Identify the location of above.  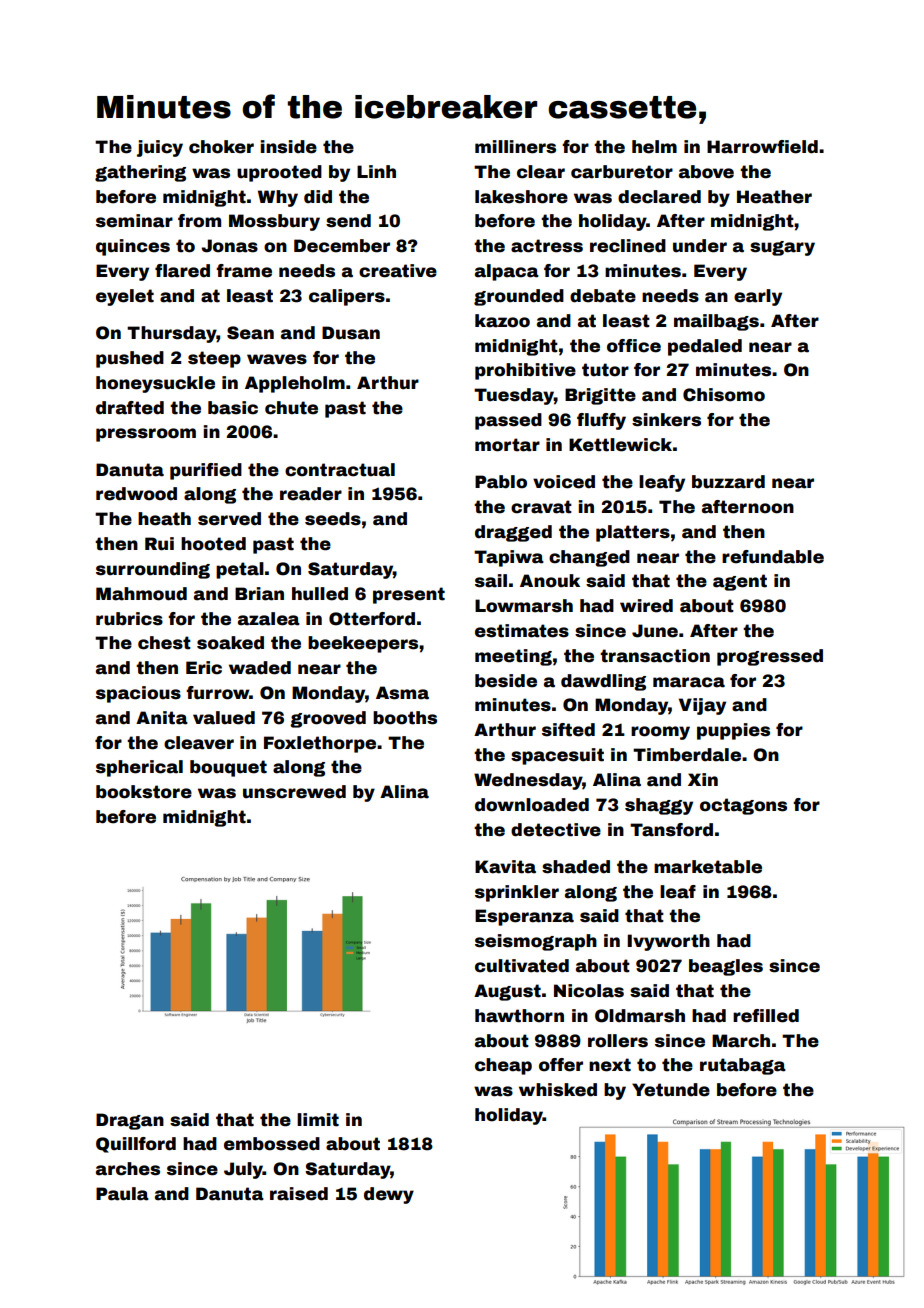
(706, 172).
